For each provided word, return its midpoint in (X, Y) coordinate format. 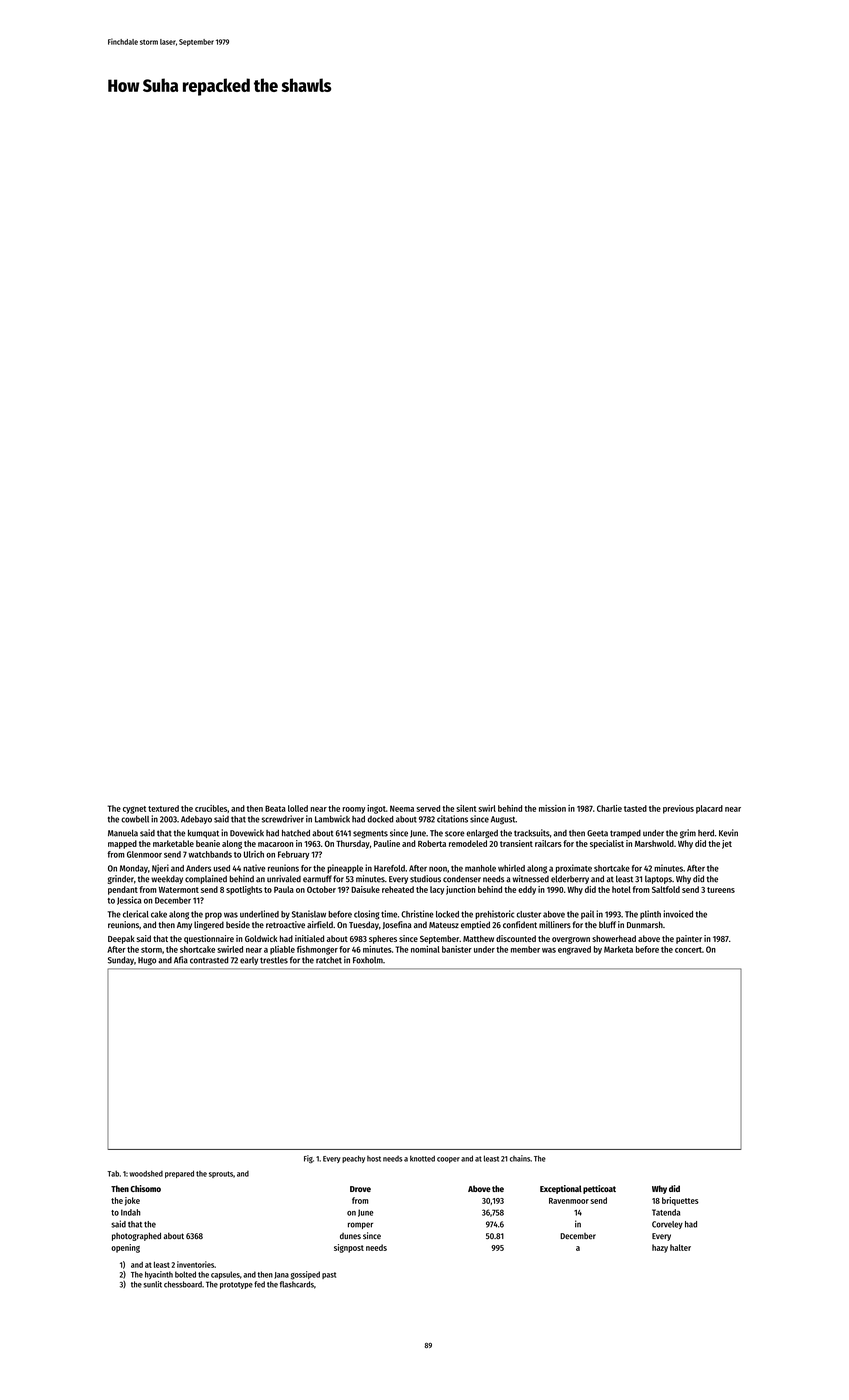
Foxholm (368, 960)
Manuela (123, 833)
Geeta (597, 833)
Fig (308, 1159)
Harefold (389, 868)
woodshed (146, 1173)
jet (727, 844)
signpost (349, 1248)
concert (688, 950)
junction (460, 890)
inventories (195, 1264)
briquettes (680, 1201)
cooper (448, 1160)
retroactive (285, 925)
